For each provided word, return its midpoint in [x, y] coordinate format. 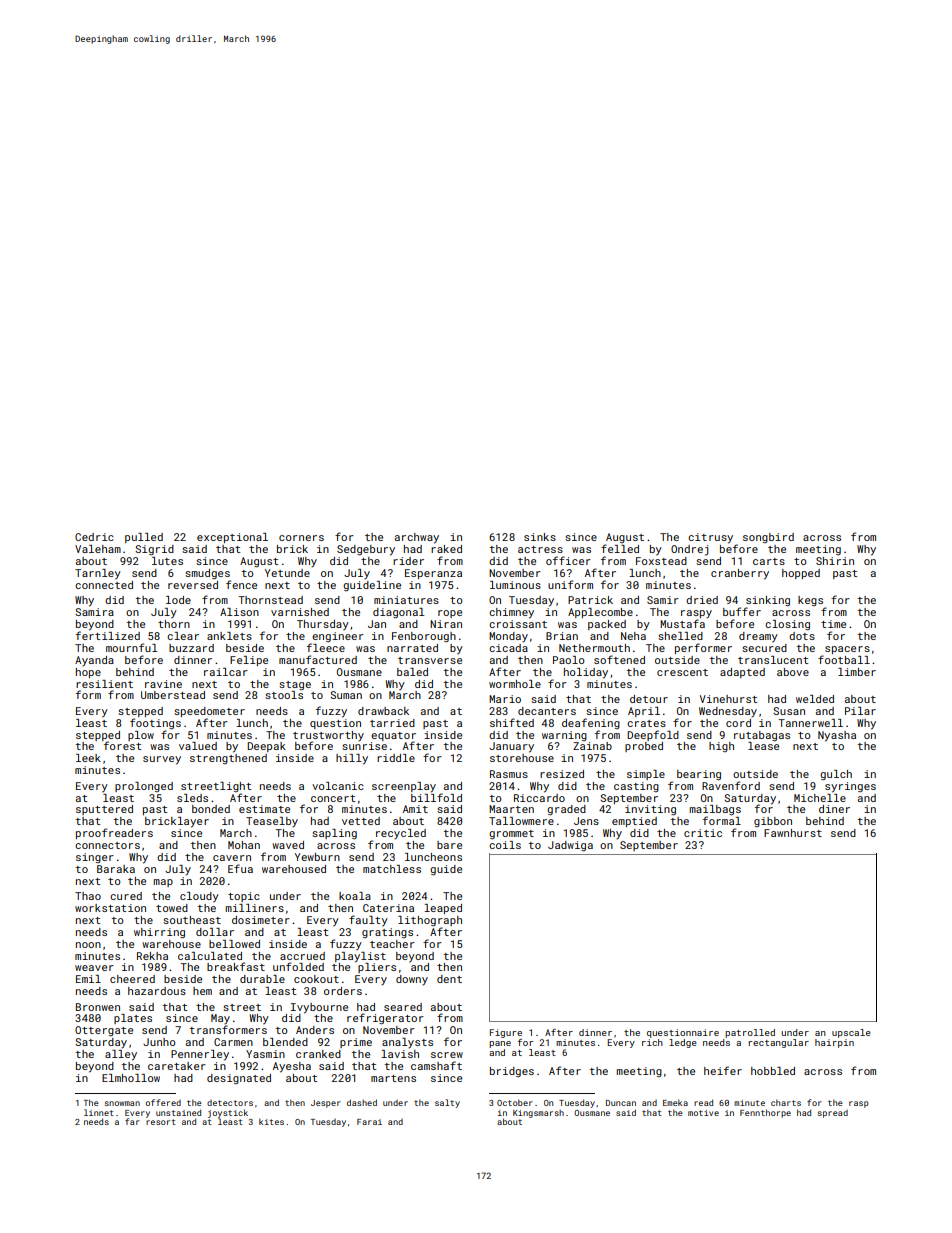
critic [703, 833]
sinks [540, 537]
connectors [107, 845]
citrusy [710, 538]
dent [449, 979]
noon [88, 945]
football [844, 659]
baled [412, 672]
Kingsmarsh [538, 1114]
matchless [392, 869]
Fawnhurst [793, 833]
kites [271, 1121]
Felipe [249, 661]
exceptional [232, 538]
